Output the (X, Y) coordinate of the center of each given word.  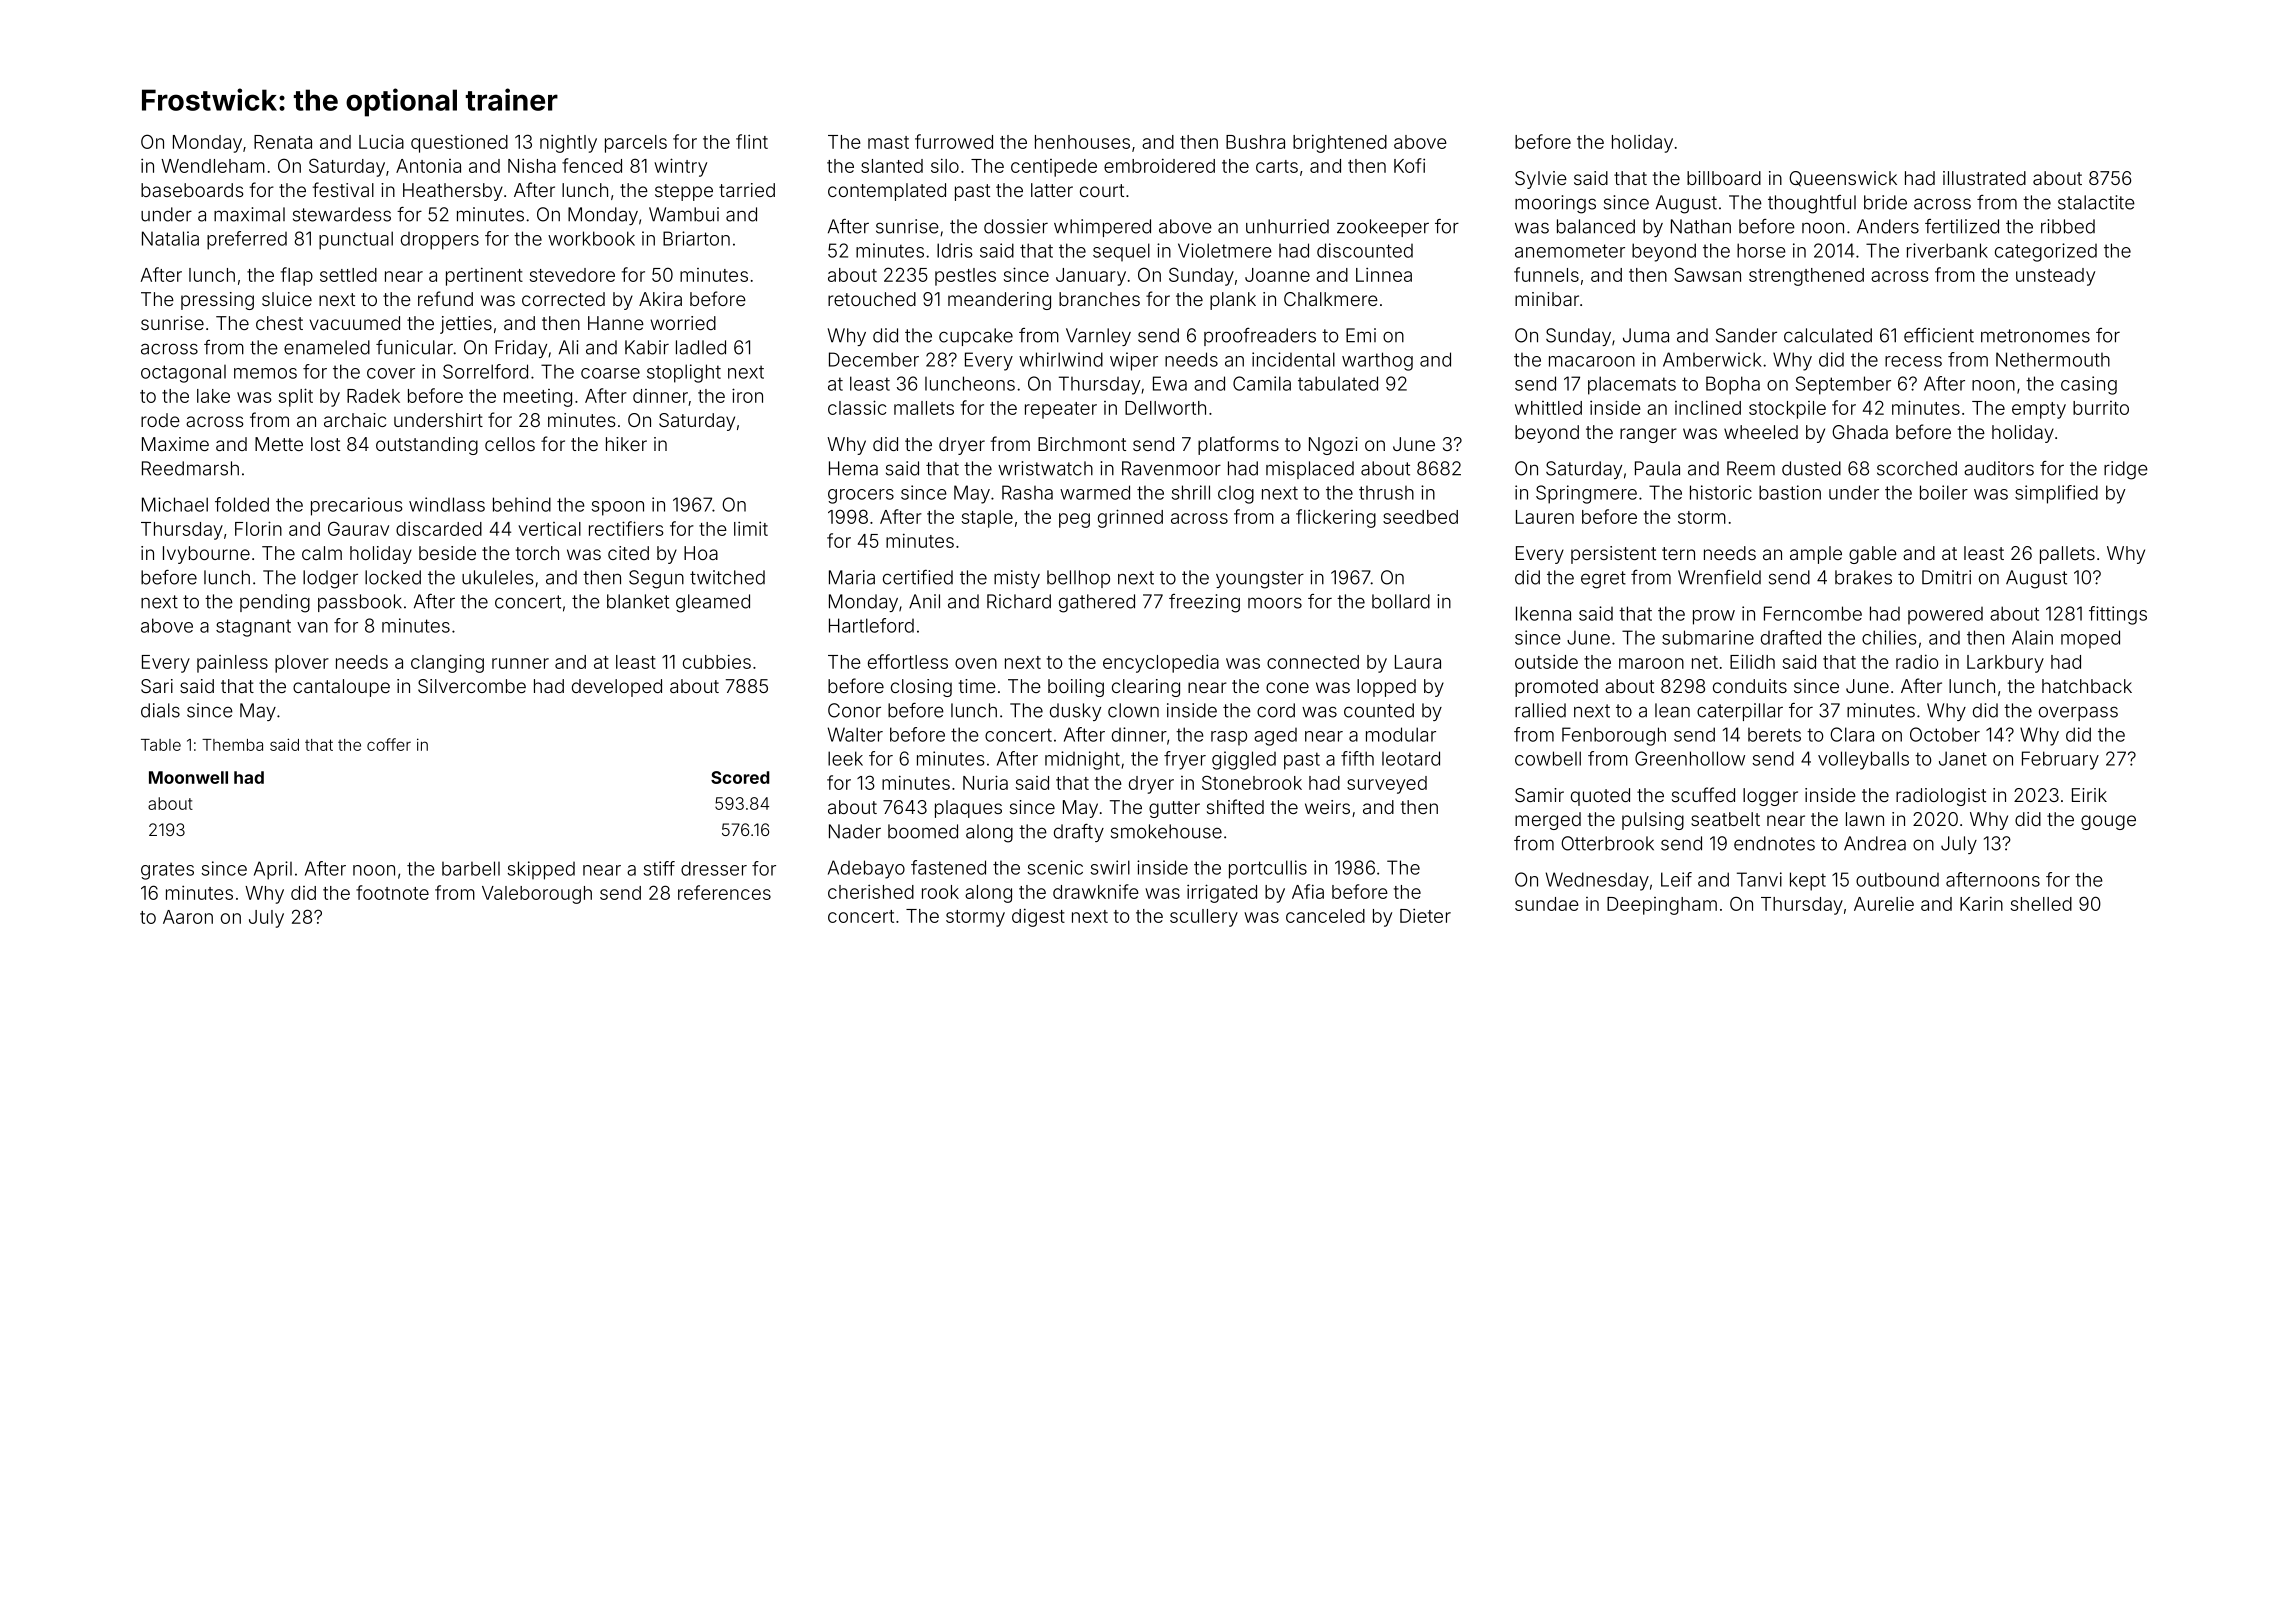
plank (1233, 301)
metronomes (2035, 336)
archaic (355, 420)
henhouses (1082, 142)
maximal (249, 214)
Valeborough (537, 895)
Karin (1981, 903)
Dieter (1425, 915)
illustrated (1984, 178)
